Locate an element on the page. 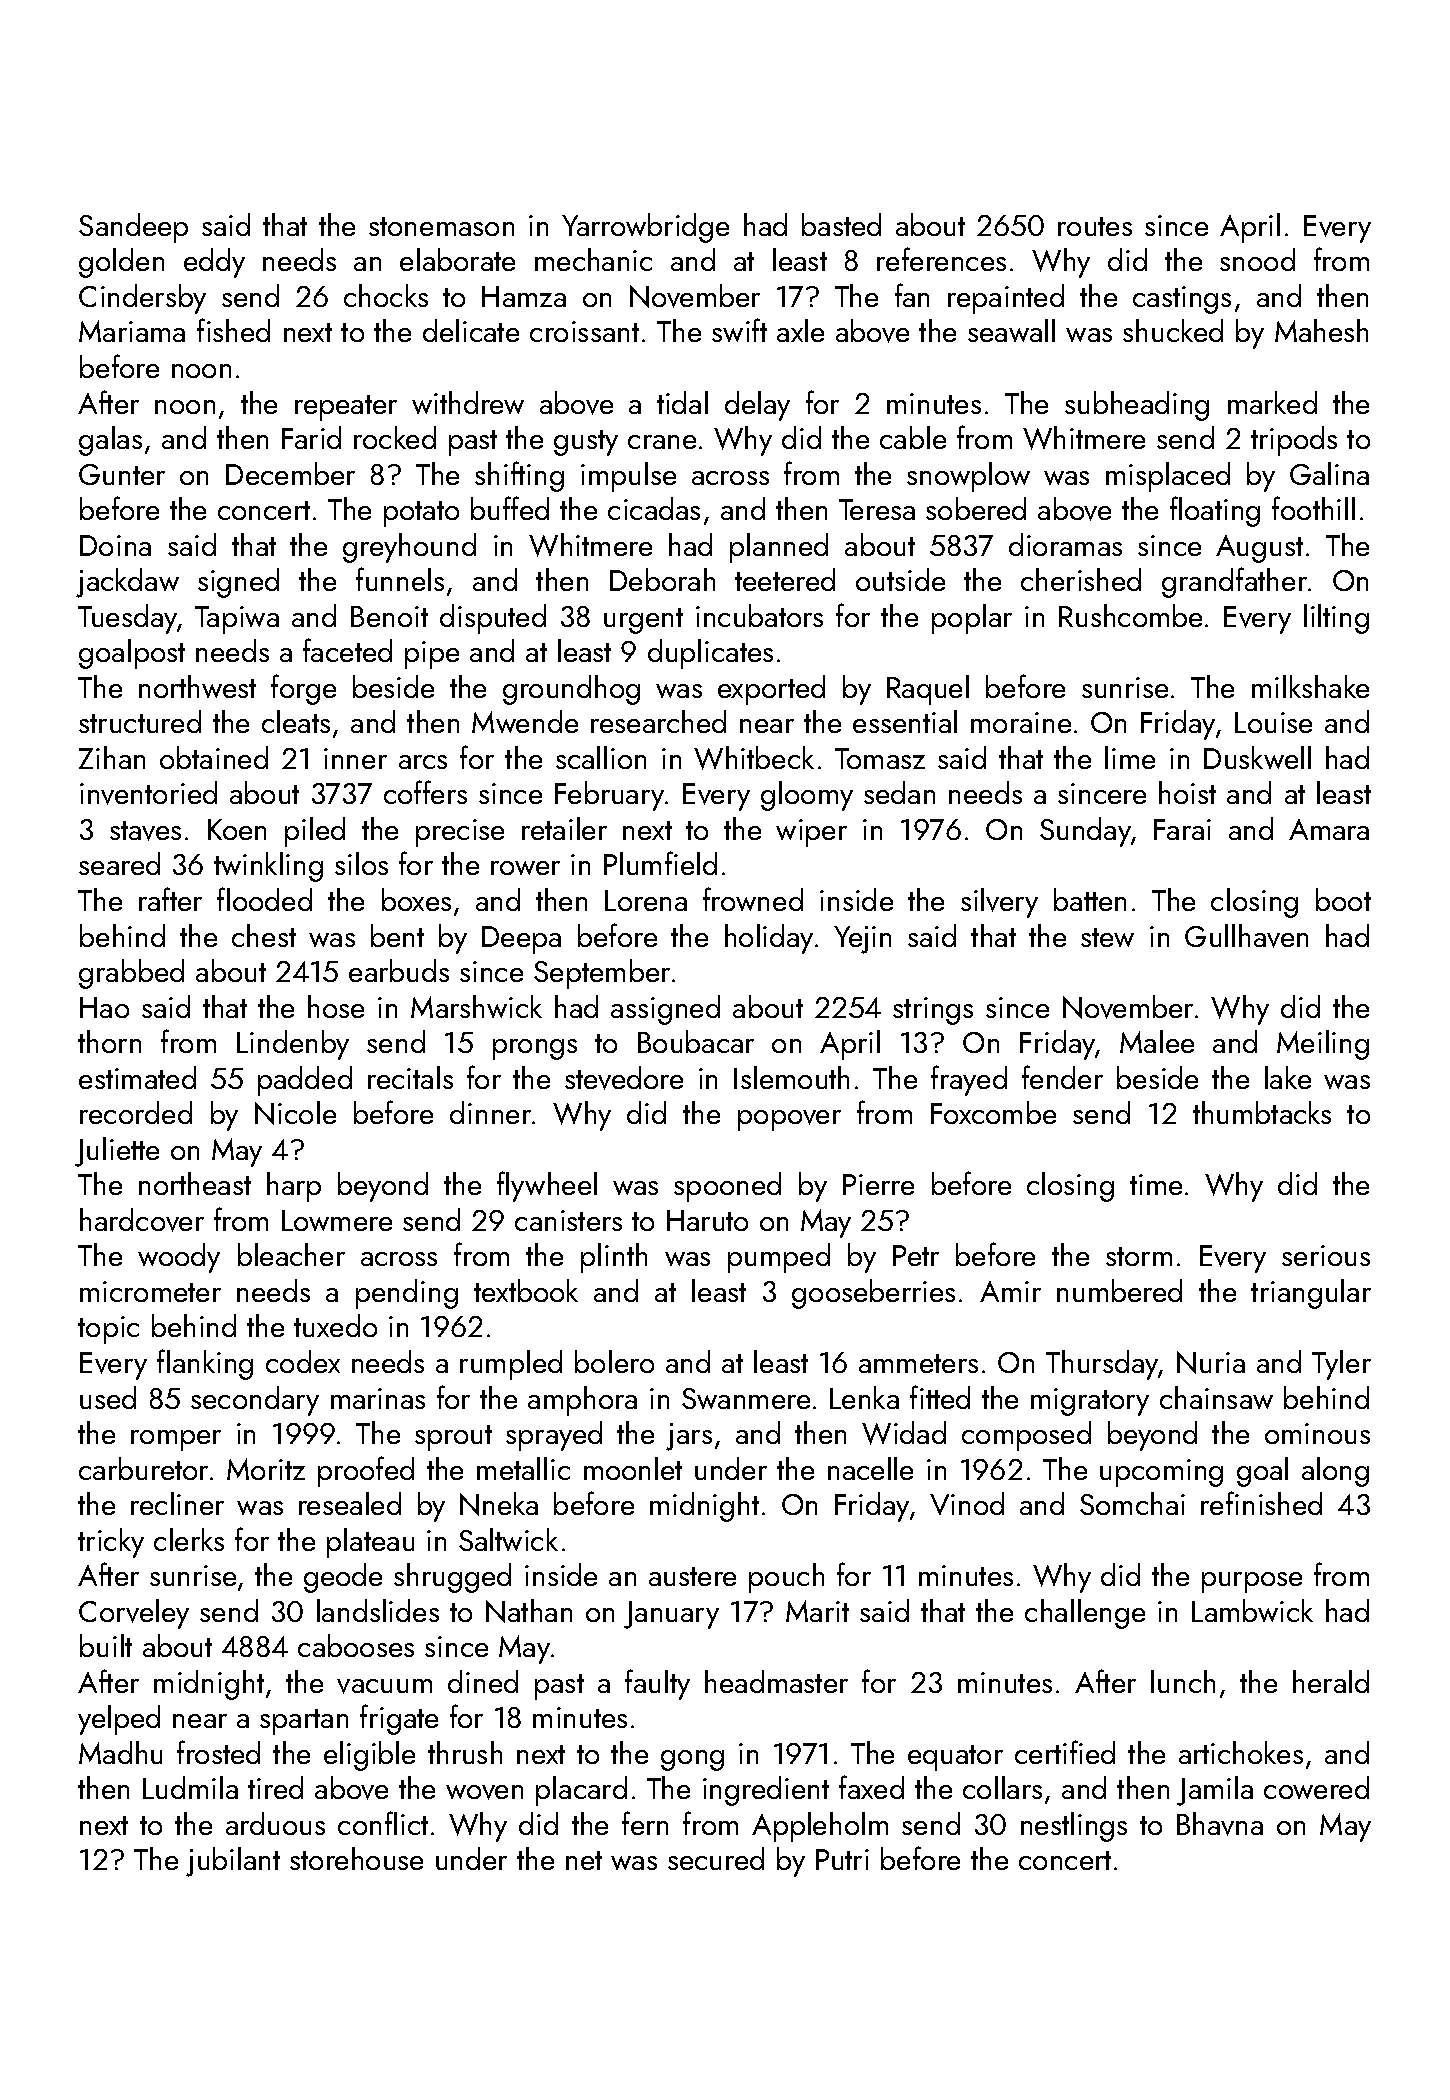 The width and height of the document is (1450, 2100). Putri is located at coordinates (842, 1859).
